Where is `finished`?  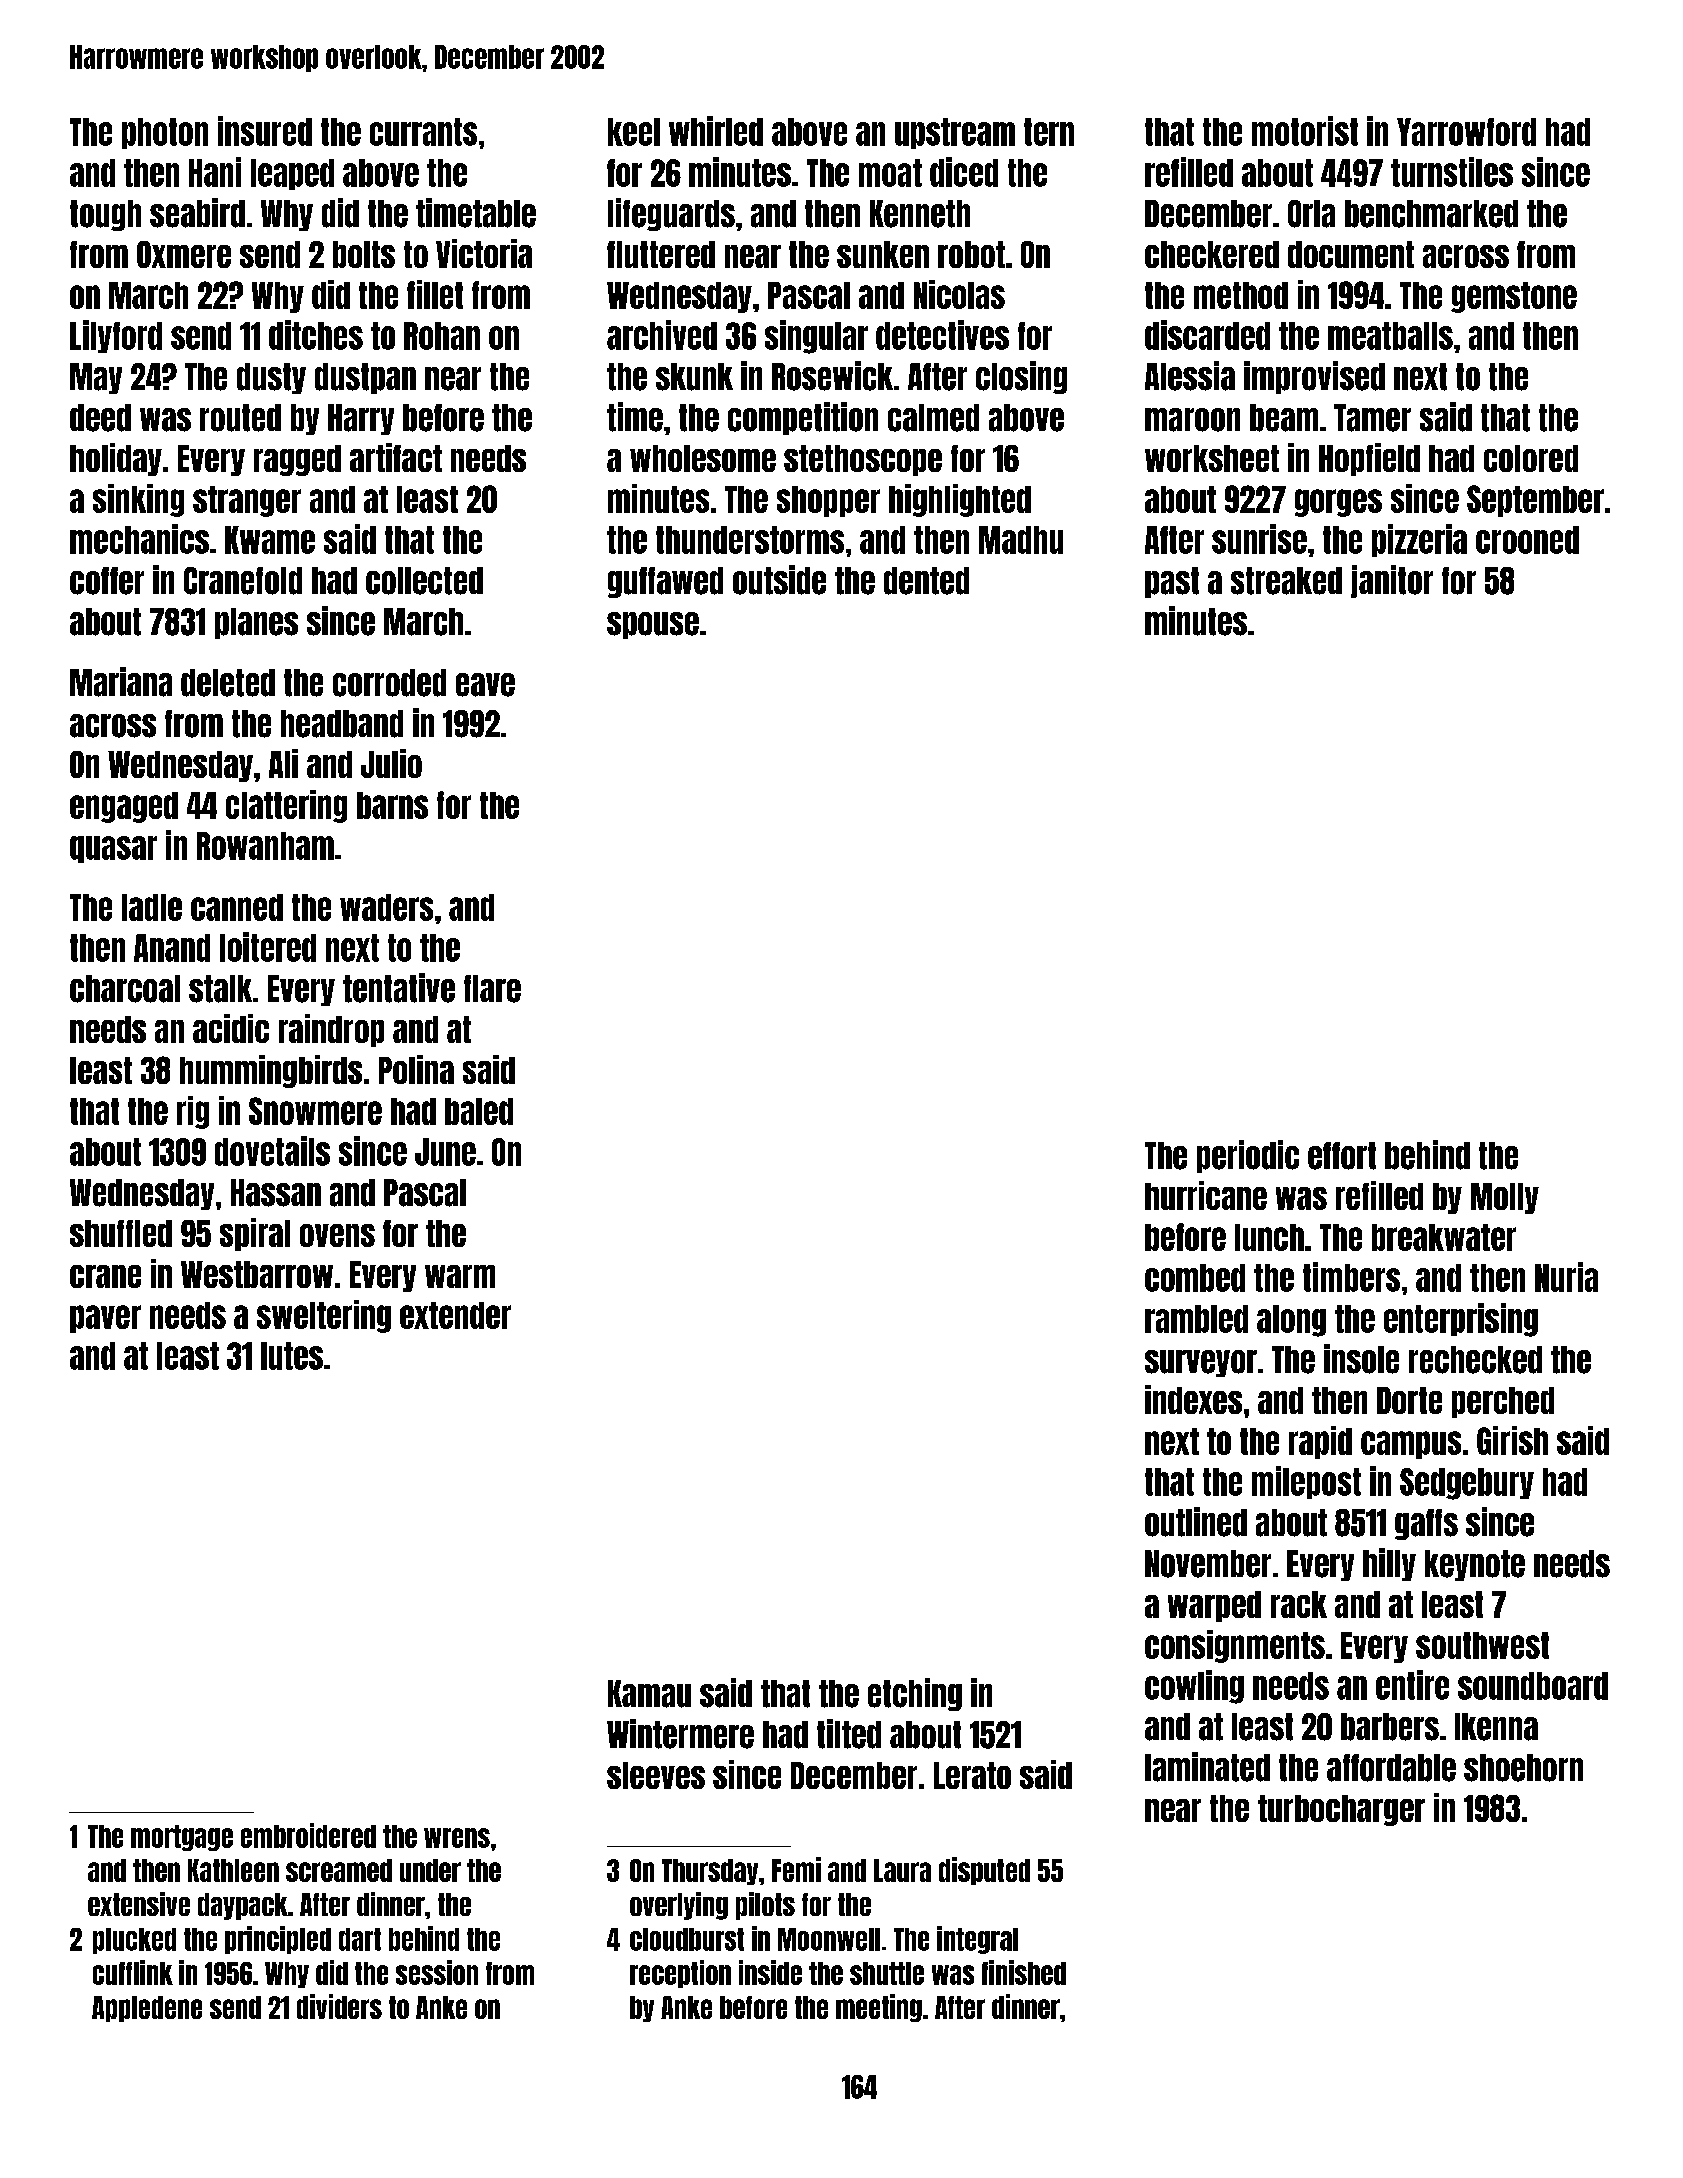
finished is located at coordinates (1024, 1972).
